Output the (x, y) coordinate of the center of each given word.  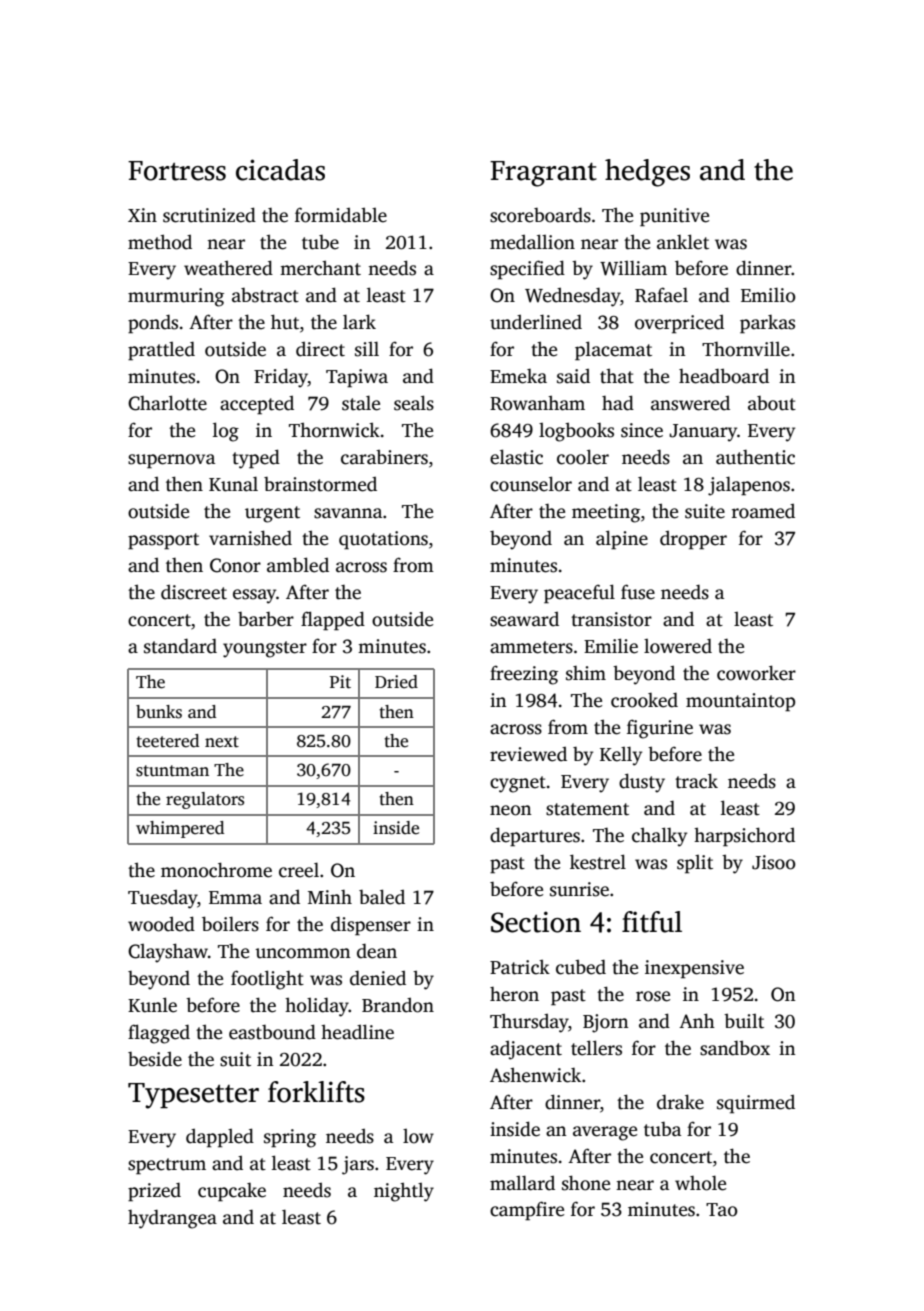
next (222, 742)
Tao (721, 1210)
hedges (647, 173)
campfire (527, 1211)
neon (511, 810)
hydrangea (172, 1219)
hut (285, 322)
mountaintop (740, 702)
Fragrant (543, 174)
